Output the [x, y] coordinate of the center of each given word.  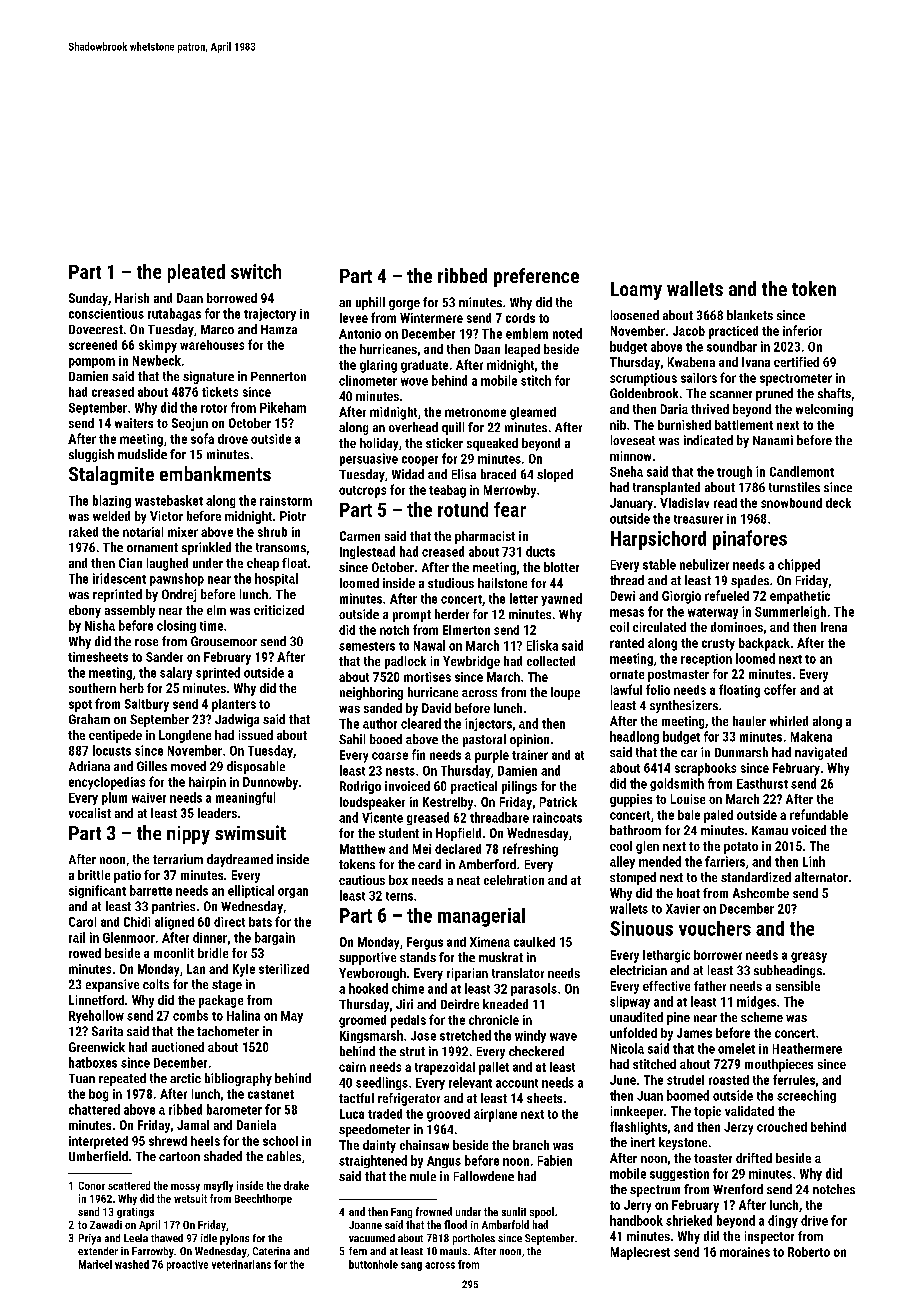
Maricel [95, 1264]
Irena [834, 627]
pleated [196, 273]
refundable [819, 814]
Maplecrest [640, 1253]
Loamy [636, 291]
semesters [367, 646]
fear [510, 509]
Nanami [773, 440]
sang [411, 1266]
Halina [243, 1015]
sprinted [218, 673]
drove [233, 439]
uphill [370, 303]
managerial [481, 917]
